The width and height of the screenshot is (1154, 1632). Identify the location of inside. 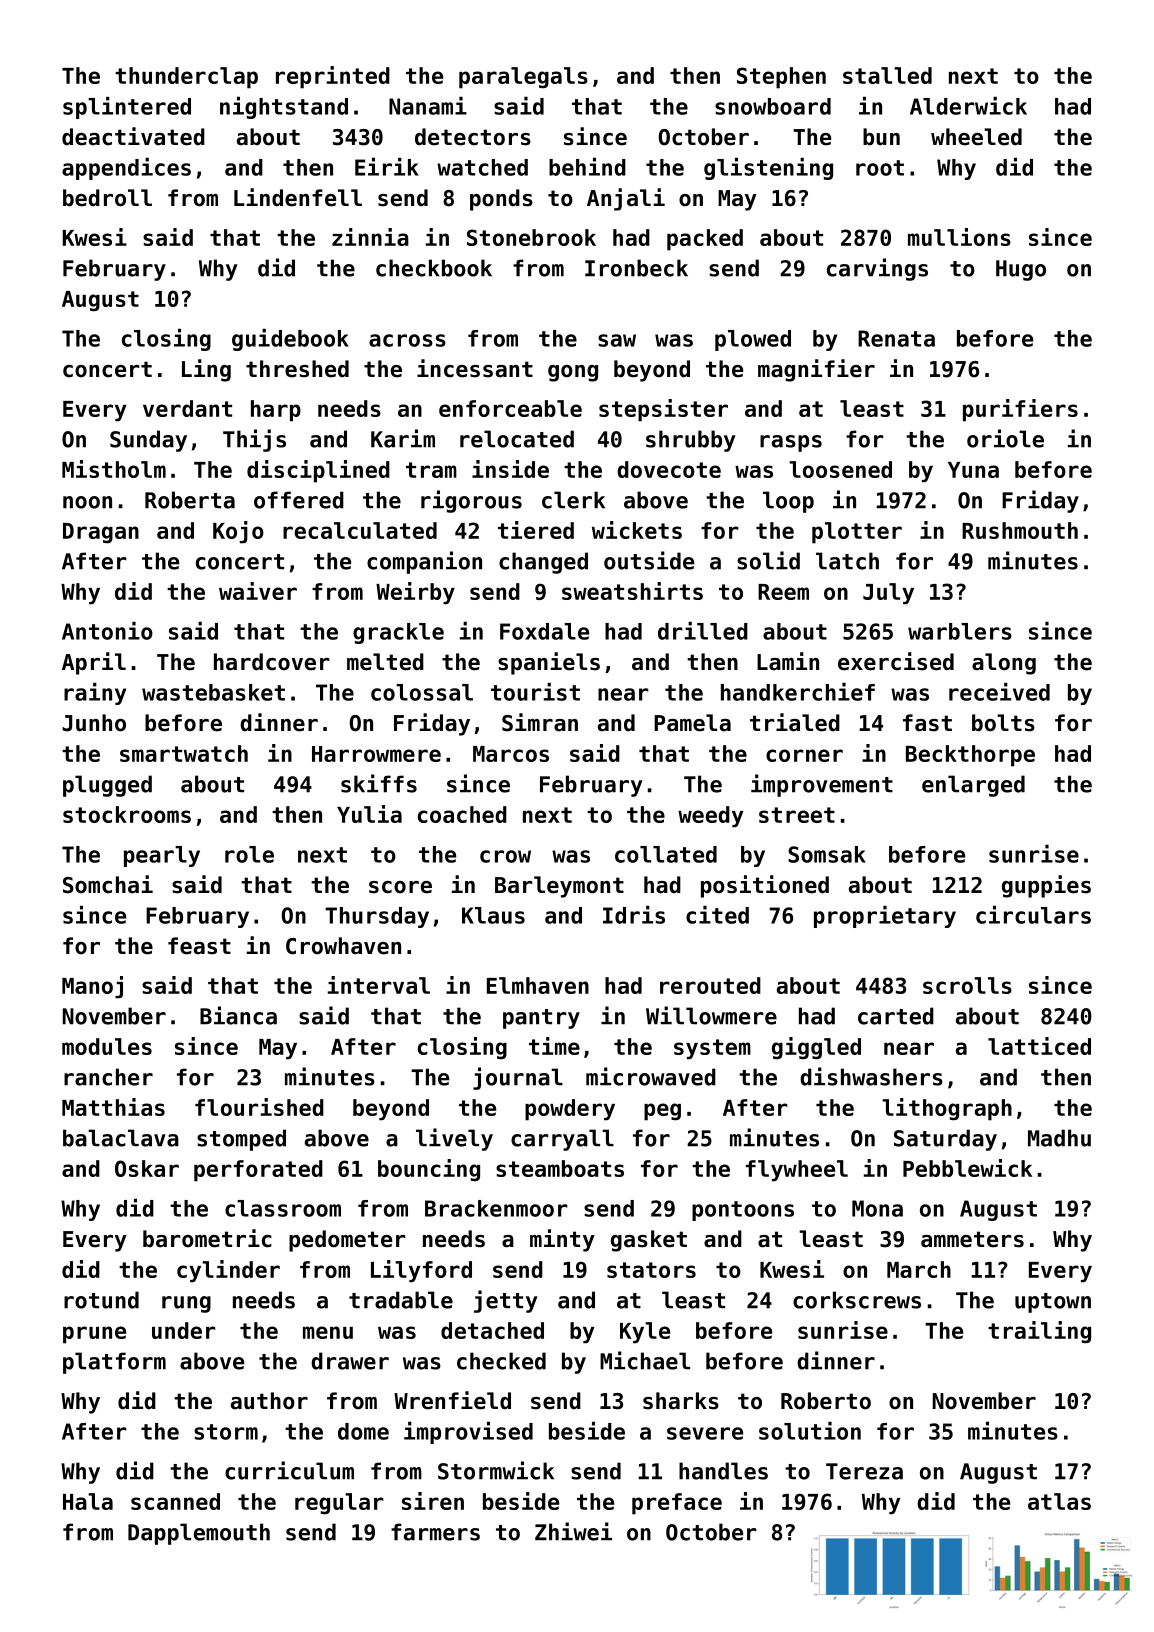
(510, 469).
